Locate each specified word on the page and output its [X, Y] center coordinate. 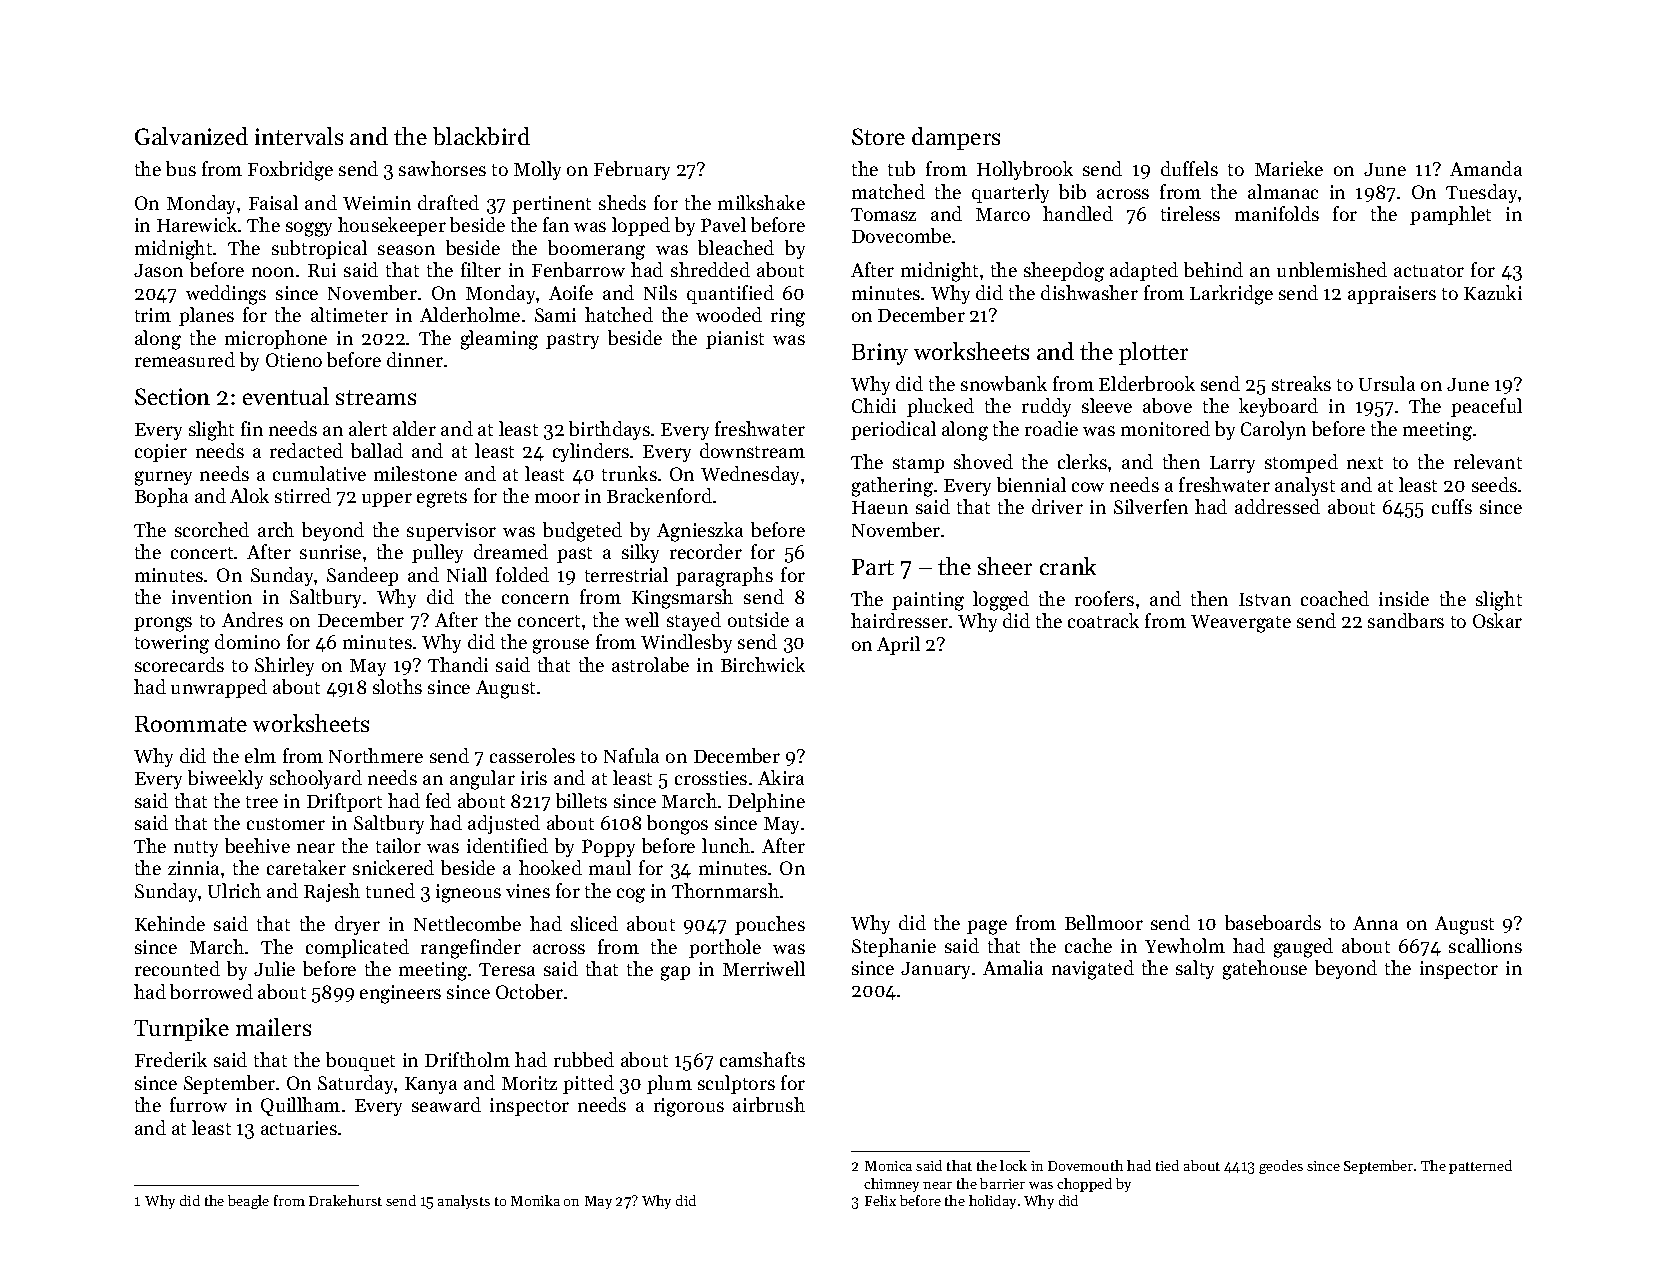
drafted [448, 202]
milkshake [761, 202]
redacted [306, 450]
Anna [1375, 923]
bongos [677, 825]
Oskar [1497, 620]
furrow [198, 1104]
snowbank [1004, 383]
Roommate [191, 724]
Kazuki [1493, 292]
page [987, 927]
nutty [196, 849]
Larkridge [1231, 295]
